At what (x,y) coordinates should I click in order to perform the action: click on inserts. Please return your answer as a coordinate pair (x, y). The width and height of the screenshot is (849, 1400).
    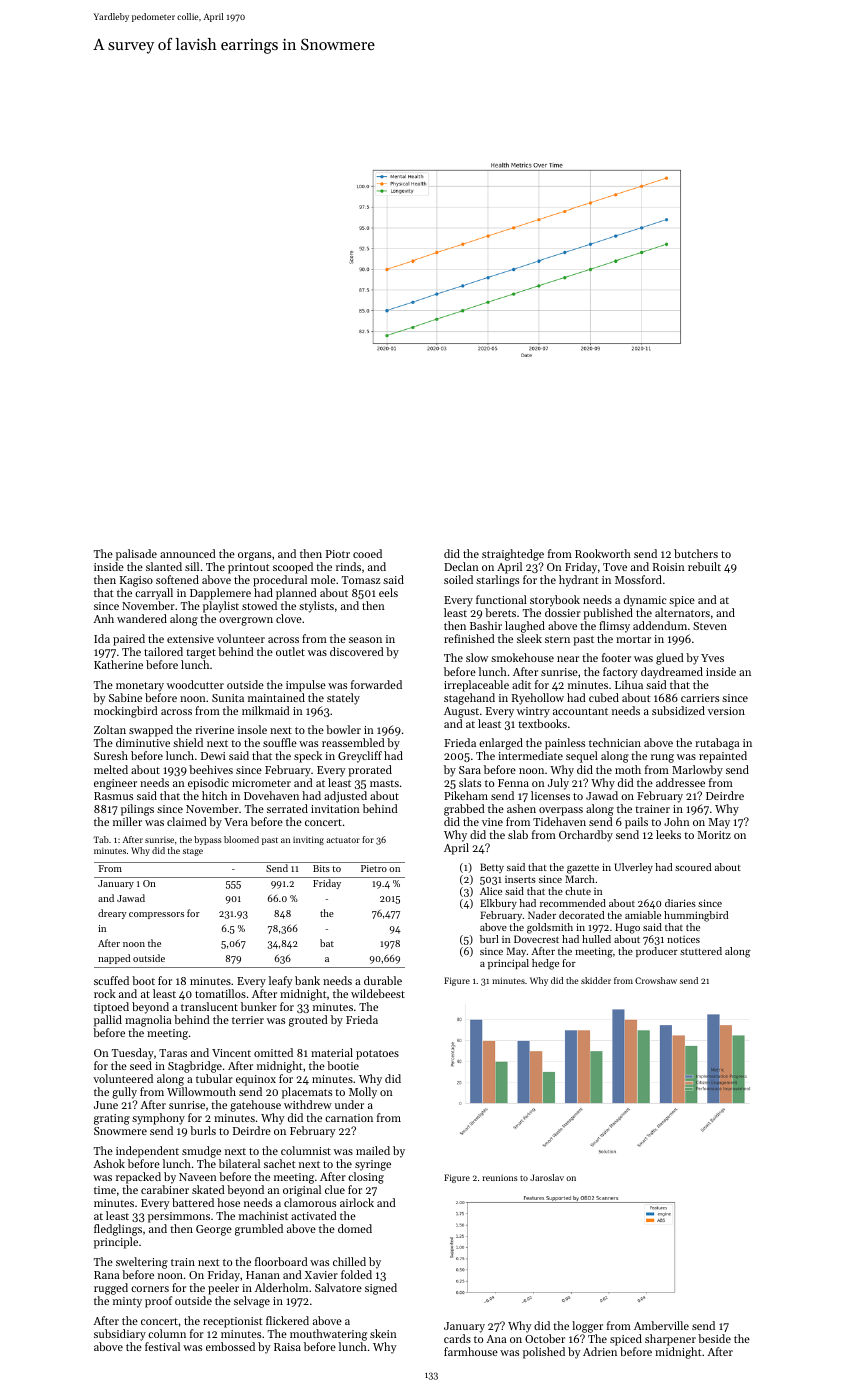
    Looking at the image, I should click on (520, 879).
